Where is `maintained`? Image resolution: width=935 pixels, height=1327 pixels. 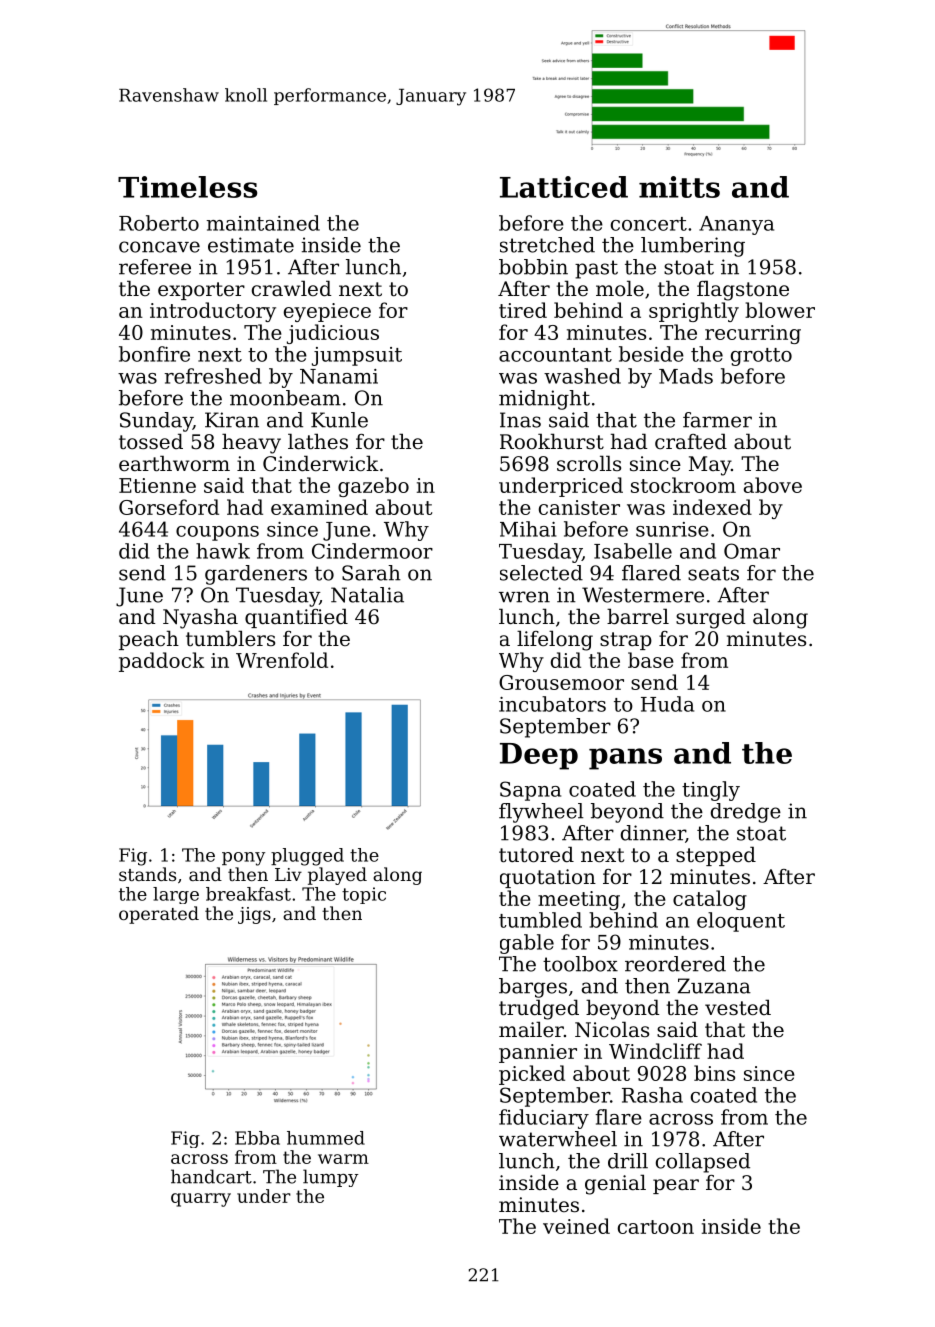
maintained is located at coordinates (263, 223).
